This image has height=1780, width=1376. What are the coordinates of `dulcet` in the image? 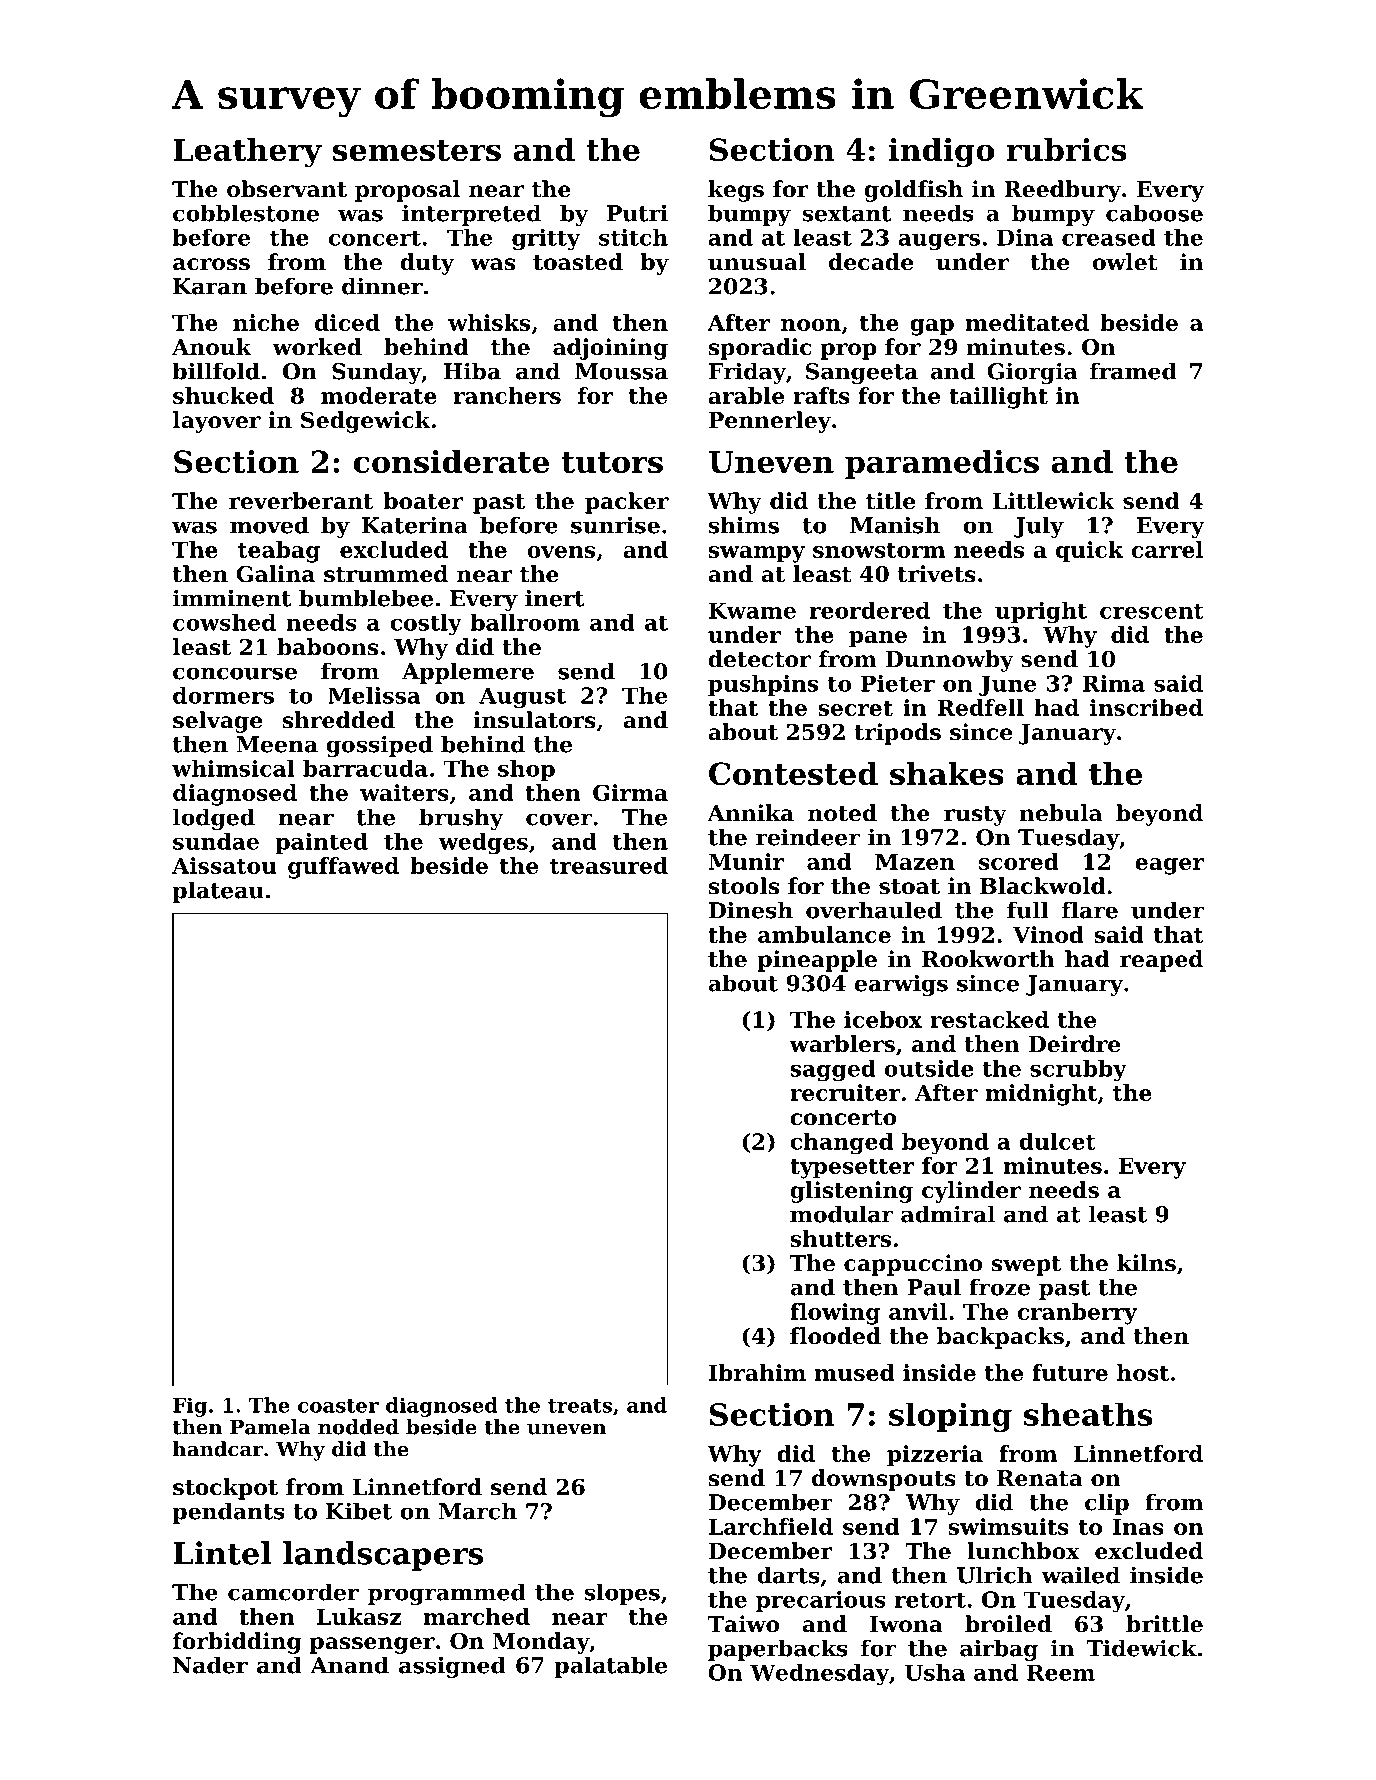 It's located at (1057, 1141).
